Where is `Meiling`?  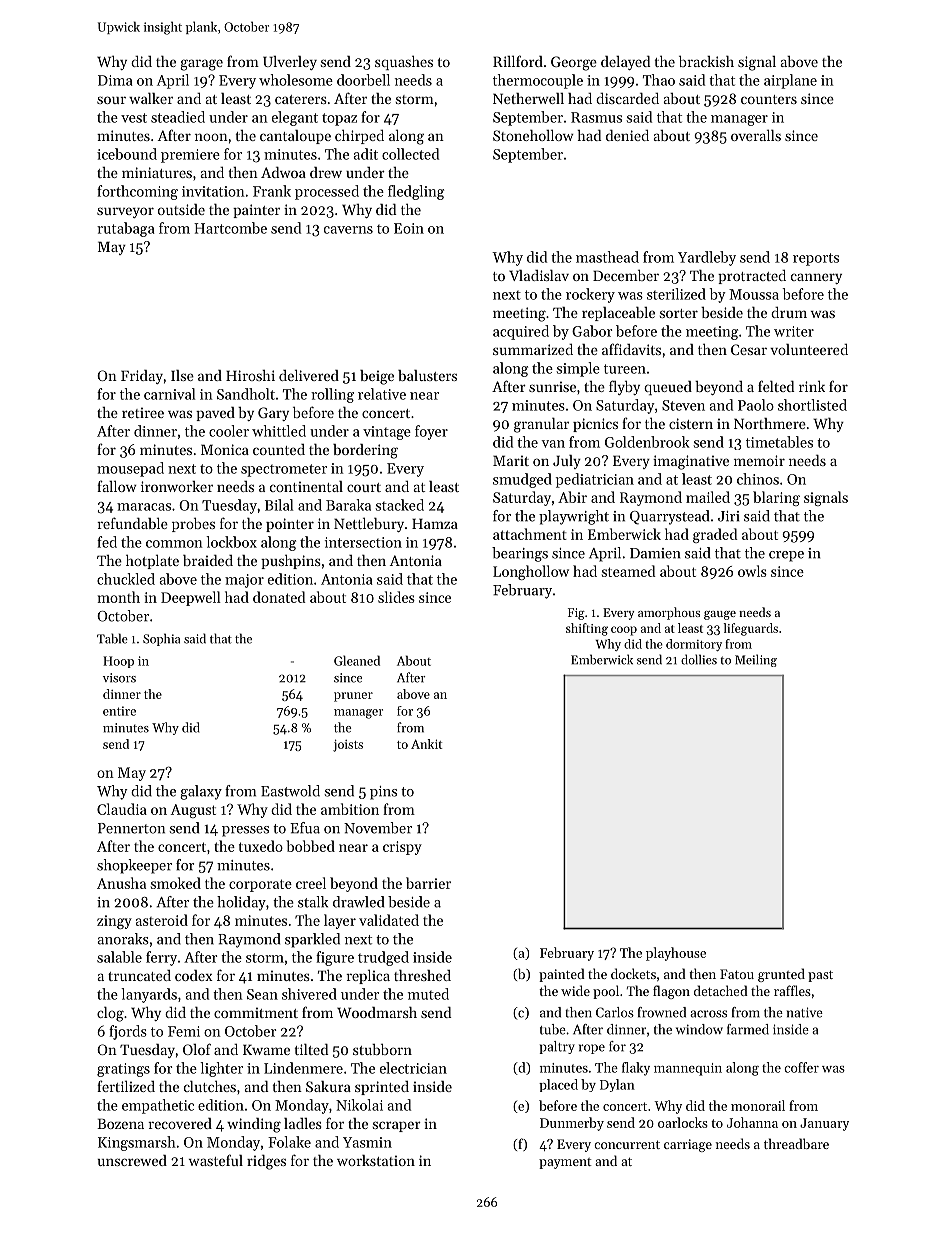
Meiling is located at coordinates (756, 660).
